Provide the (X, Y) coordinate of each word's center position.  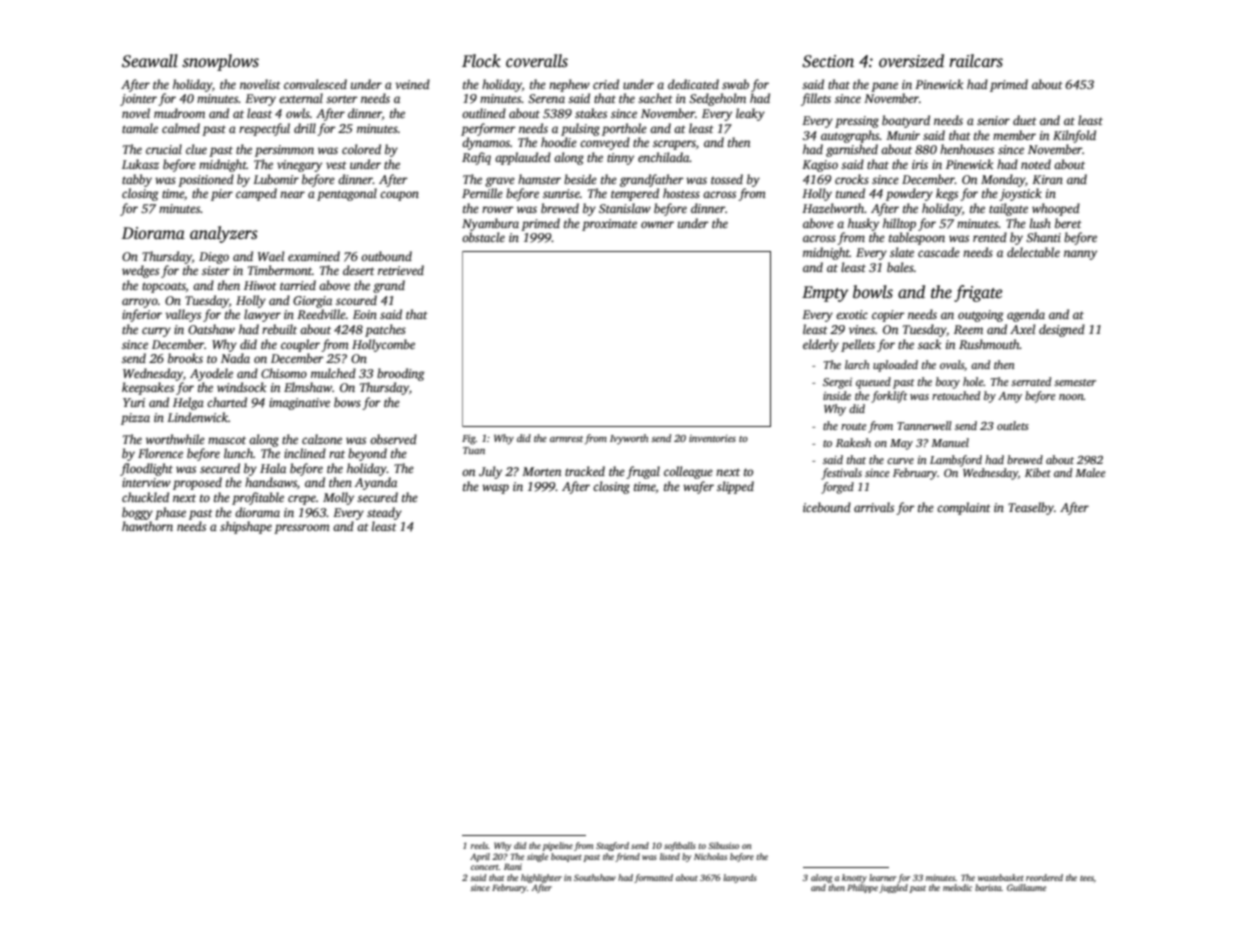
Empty (825, 294)
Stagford (612, 846)
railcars (976, 61)
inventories (712, 438)
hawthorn (147, 526)
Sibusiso (723, 845)
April (480, 857)
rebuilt (279, 329)
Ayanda (376, 483)
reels (479, 845)
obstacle (483, 237)
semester (1075, 382)
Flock (481, 61)
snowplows (220, 62)
